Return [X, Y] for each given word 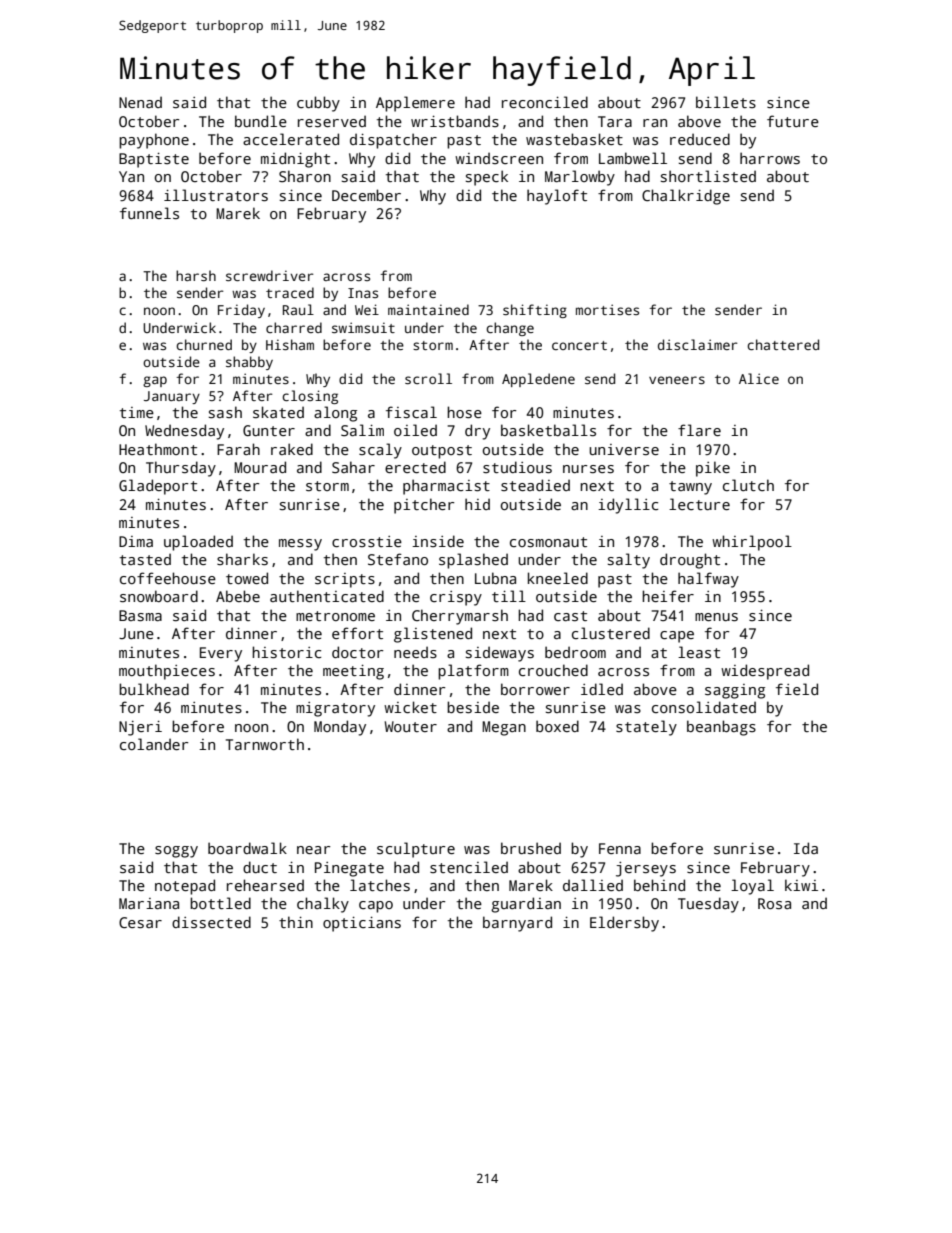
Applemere [415, 104]
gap [155, 381]
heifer [668, 596]
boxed [557, 726]
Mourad [260, 467]
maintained [428, 309]
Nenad [140, 102]
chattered [783, 344]
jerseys [646, 869]
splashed [473, 561]
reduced [700, 139]
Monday [340, 728]
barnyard [517, 924]
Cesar [140, 922]
